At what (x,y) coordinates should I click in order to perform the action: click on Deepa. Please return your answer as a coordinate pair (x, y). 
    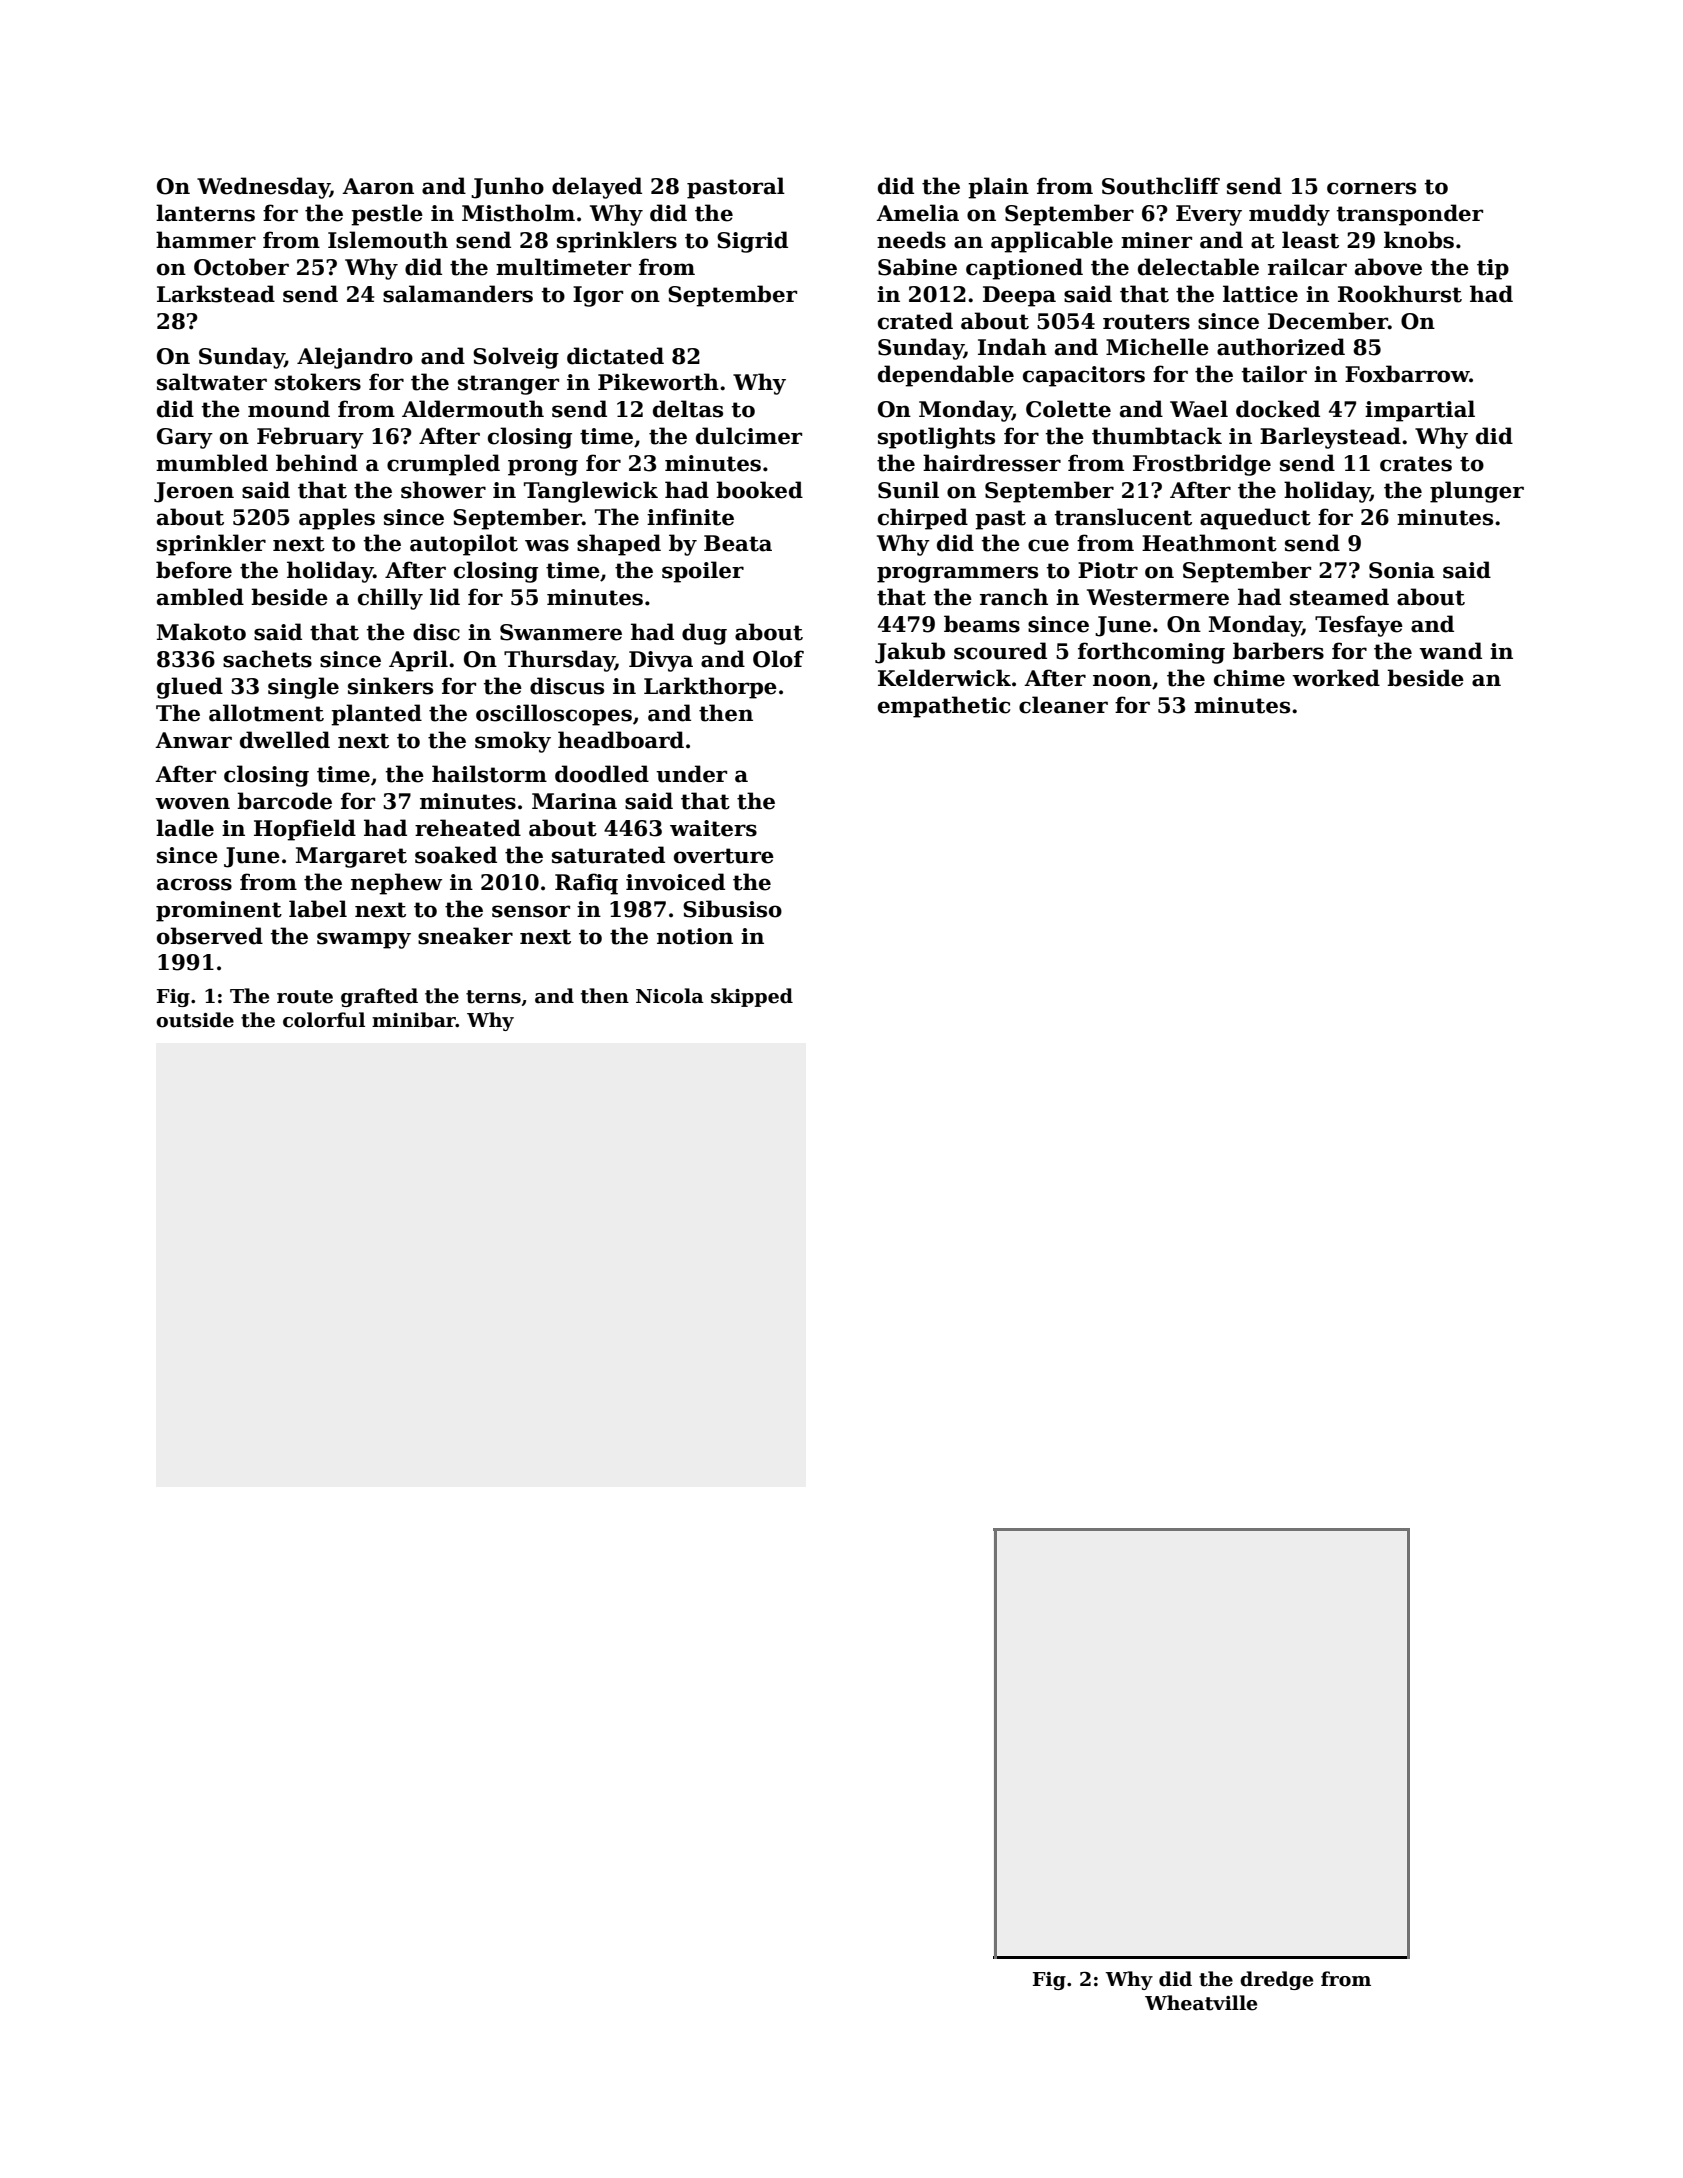
    Looking at the image, I should click on (1019, 296).
